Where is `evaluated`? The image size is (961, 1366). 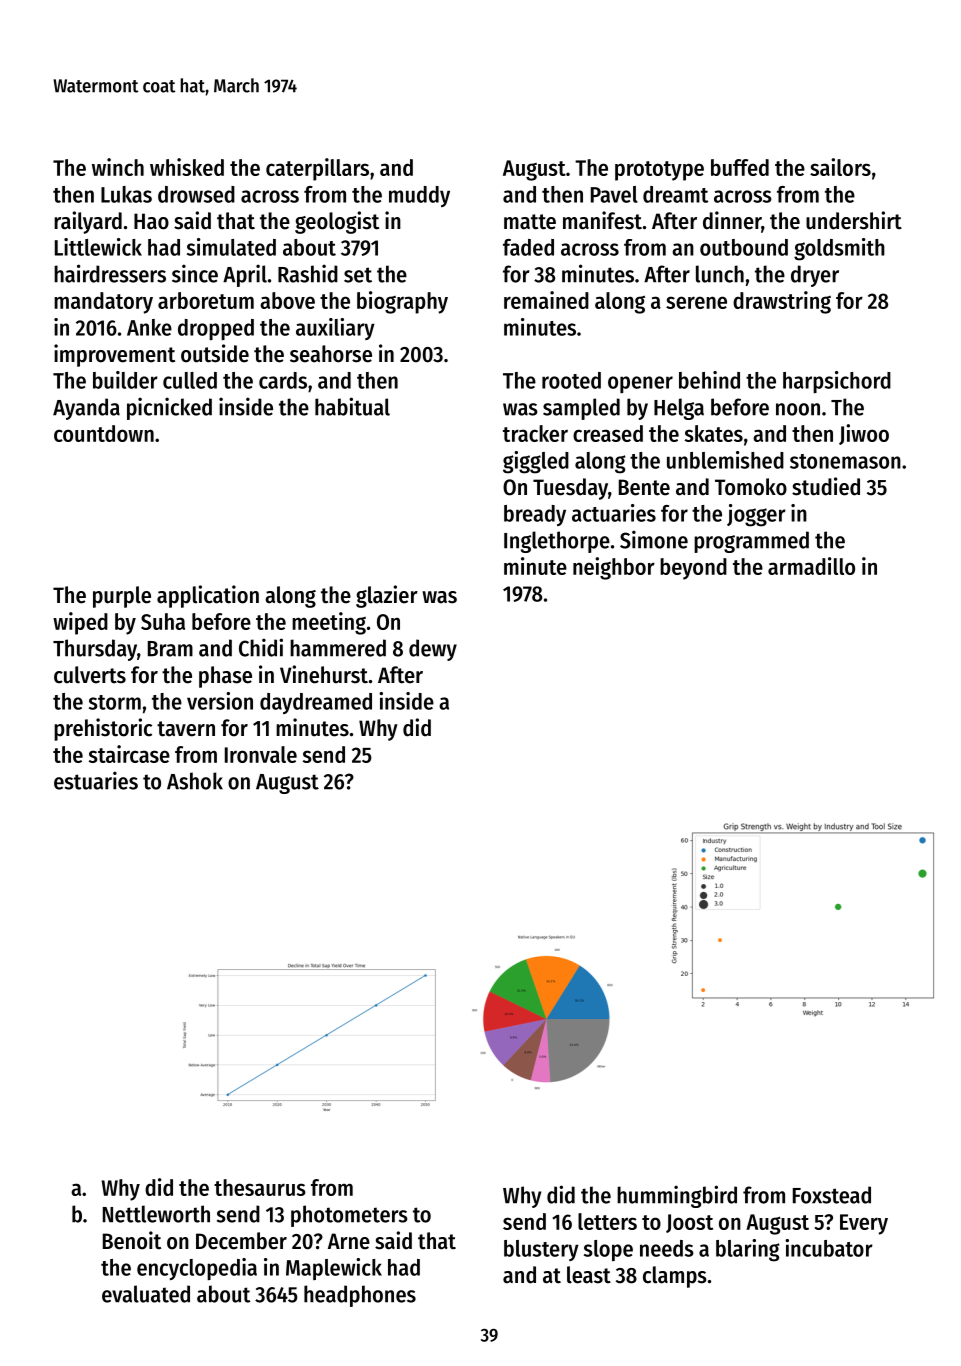
evaluated is located at coordinates (146, 1294).
